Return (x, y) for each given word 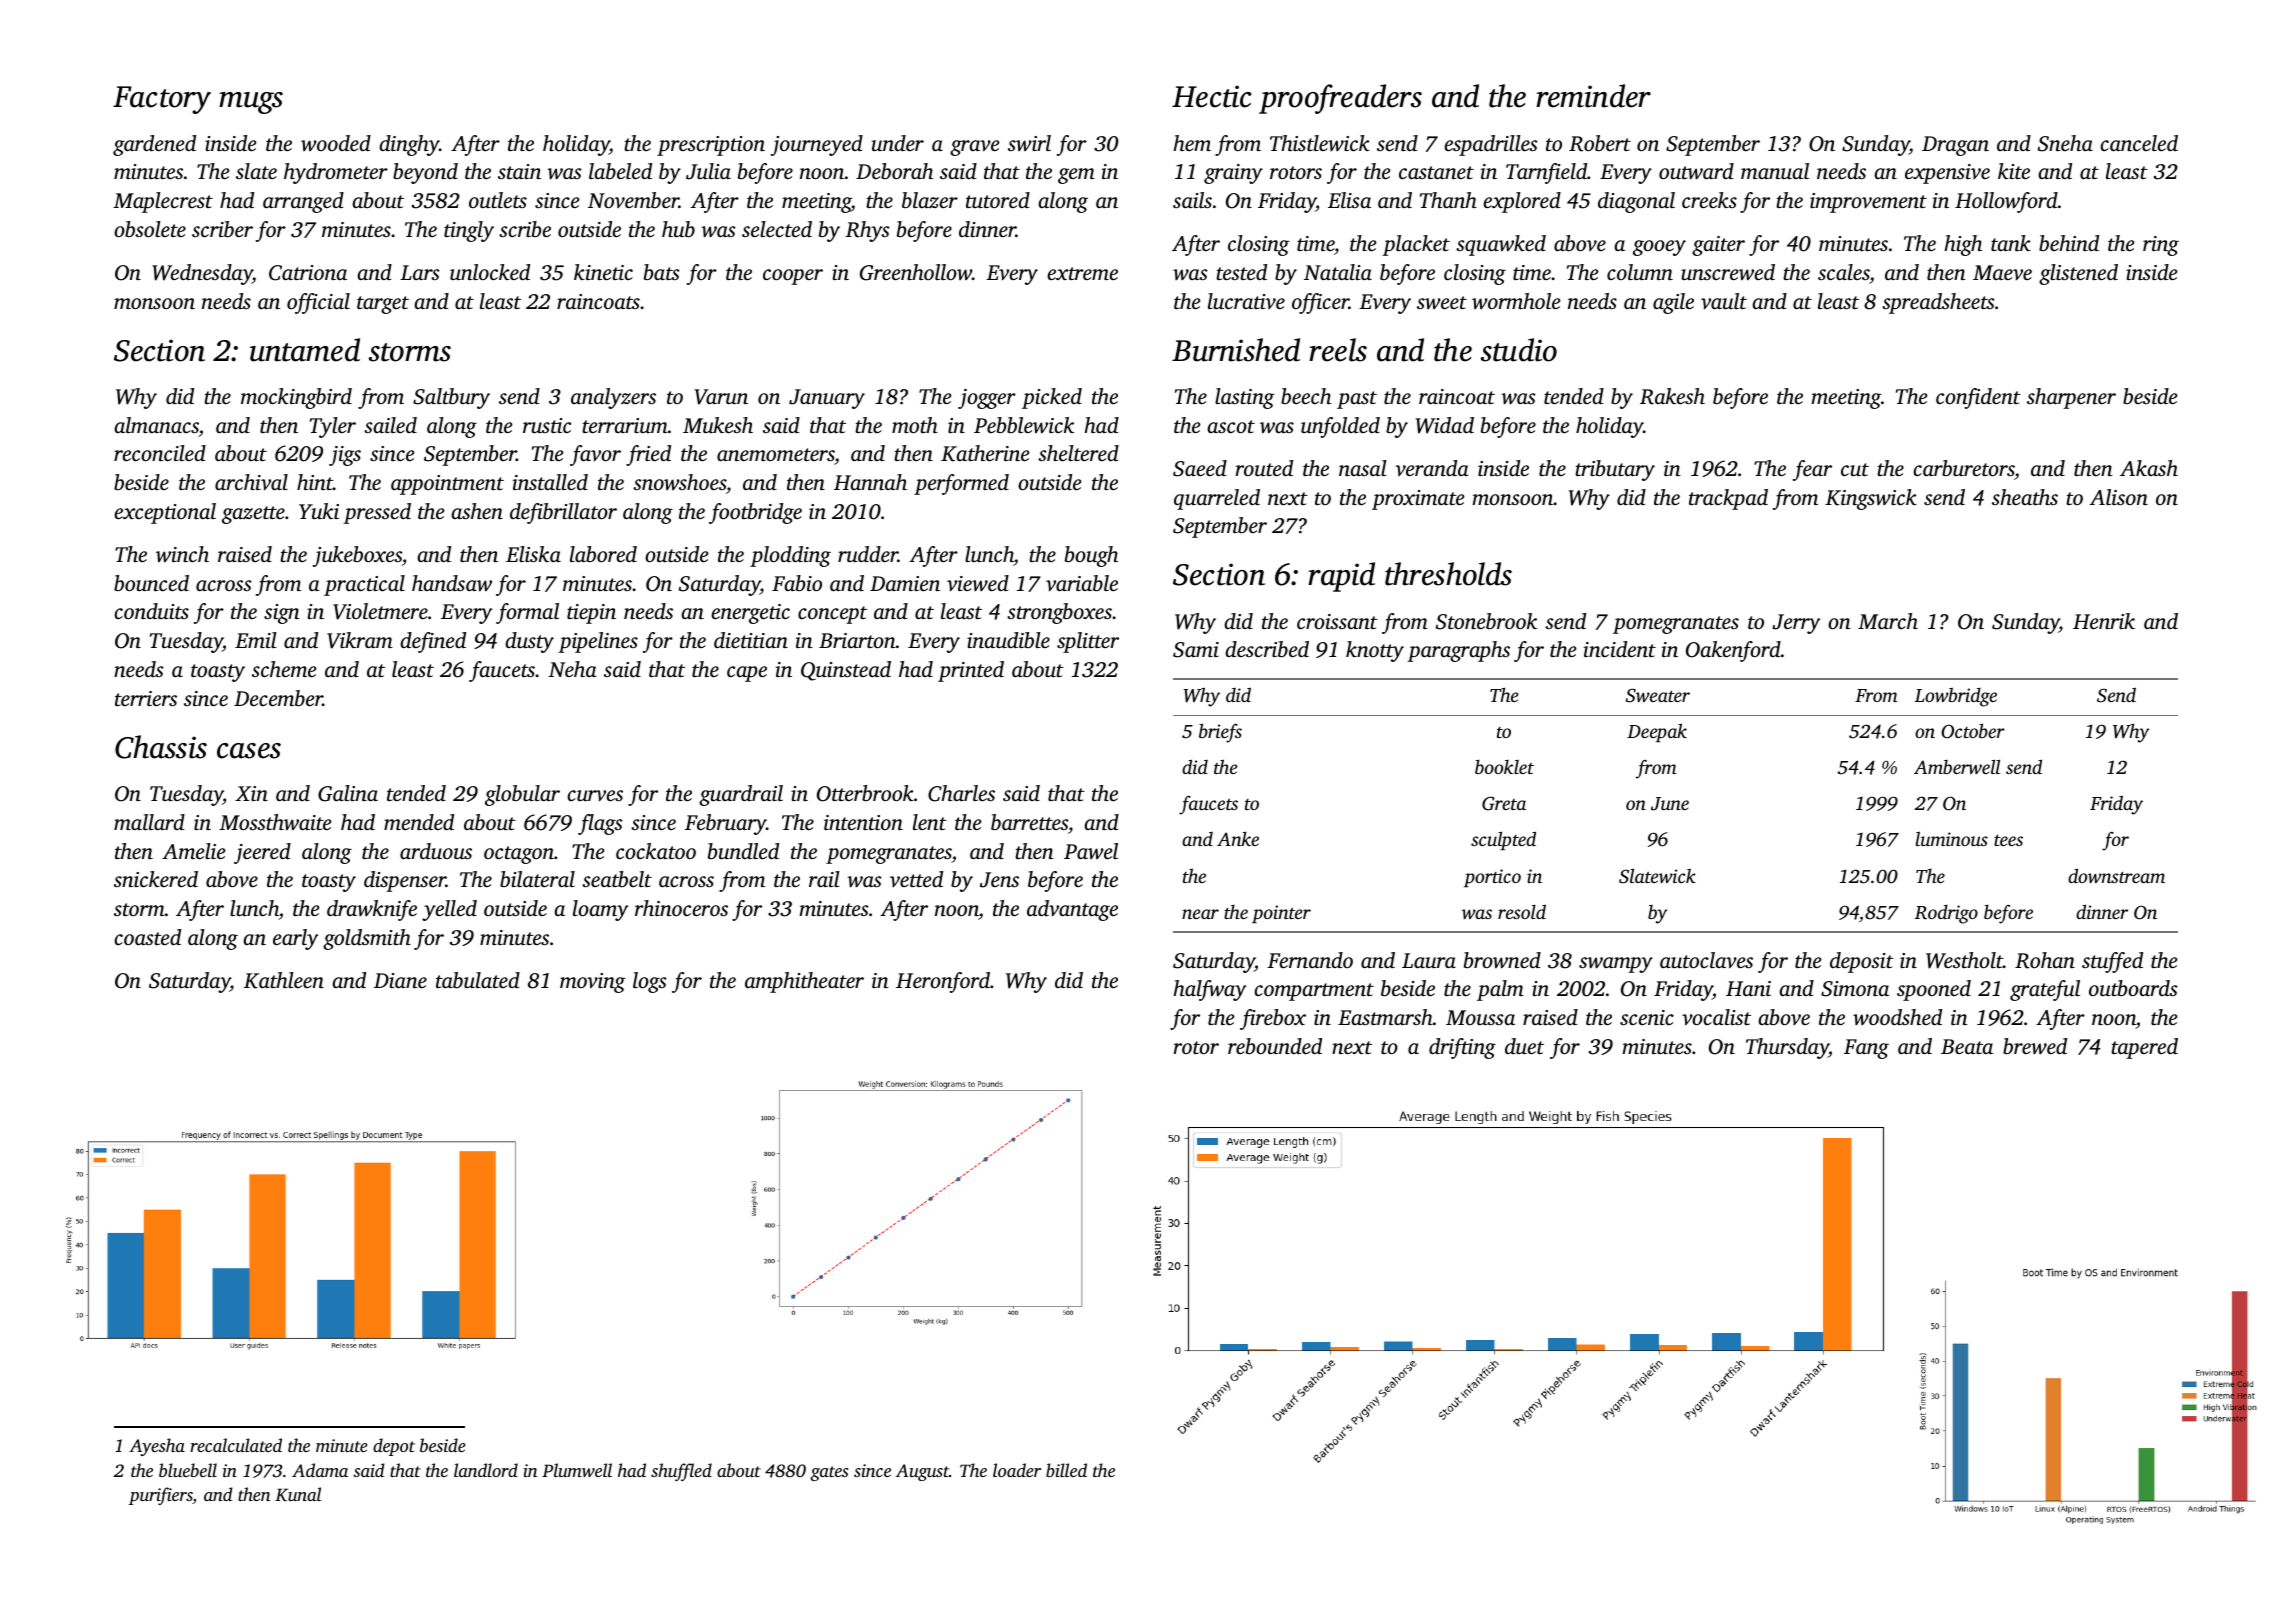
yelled (449, 910)
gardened (154, 145)
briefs (1220, 733)
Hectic (1211, 96)
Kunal (298, 1494)
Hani (1748, 988)
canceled (2139, 143)
